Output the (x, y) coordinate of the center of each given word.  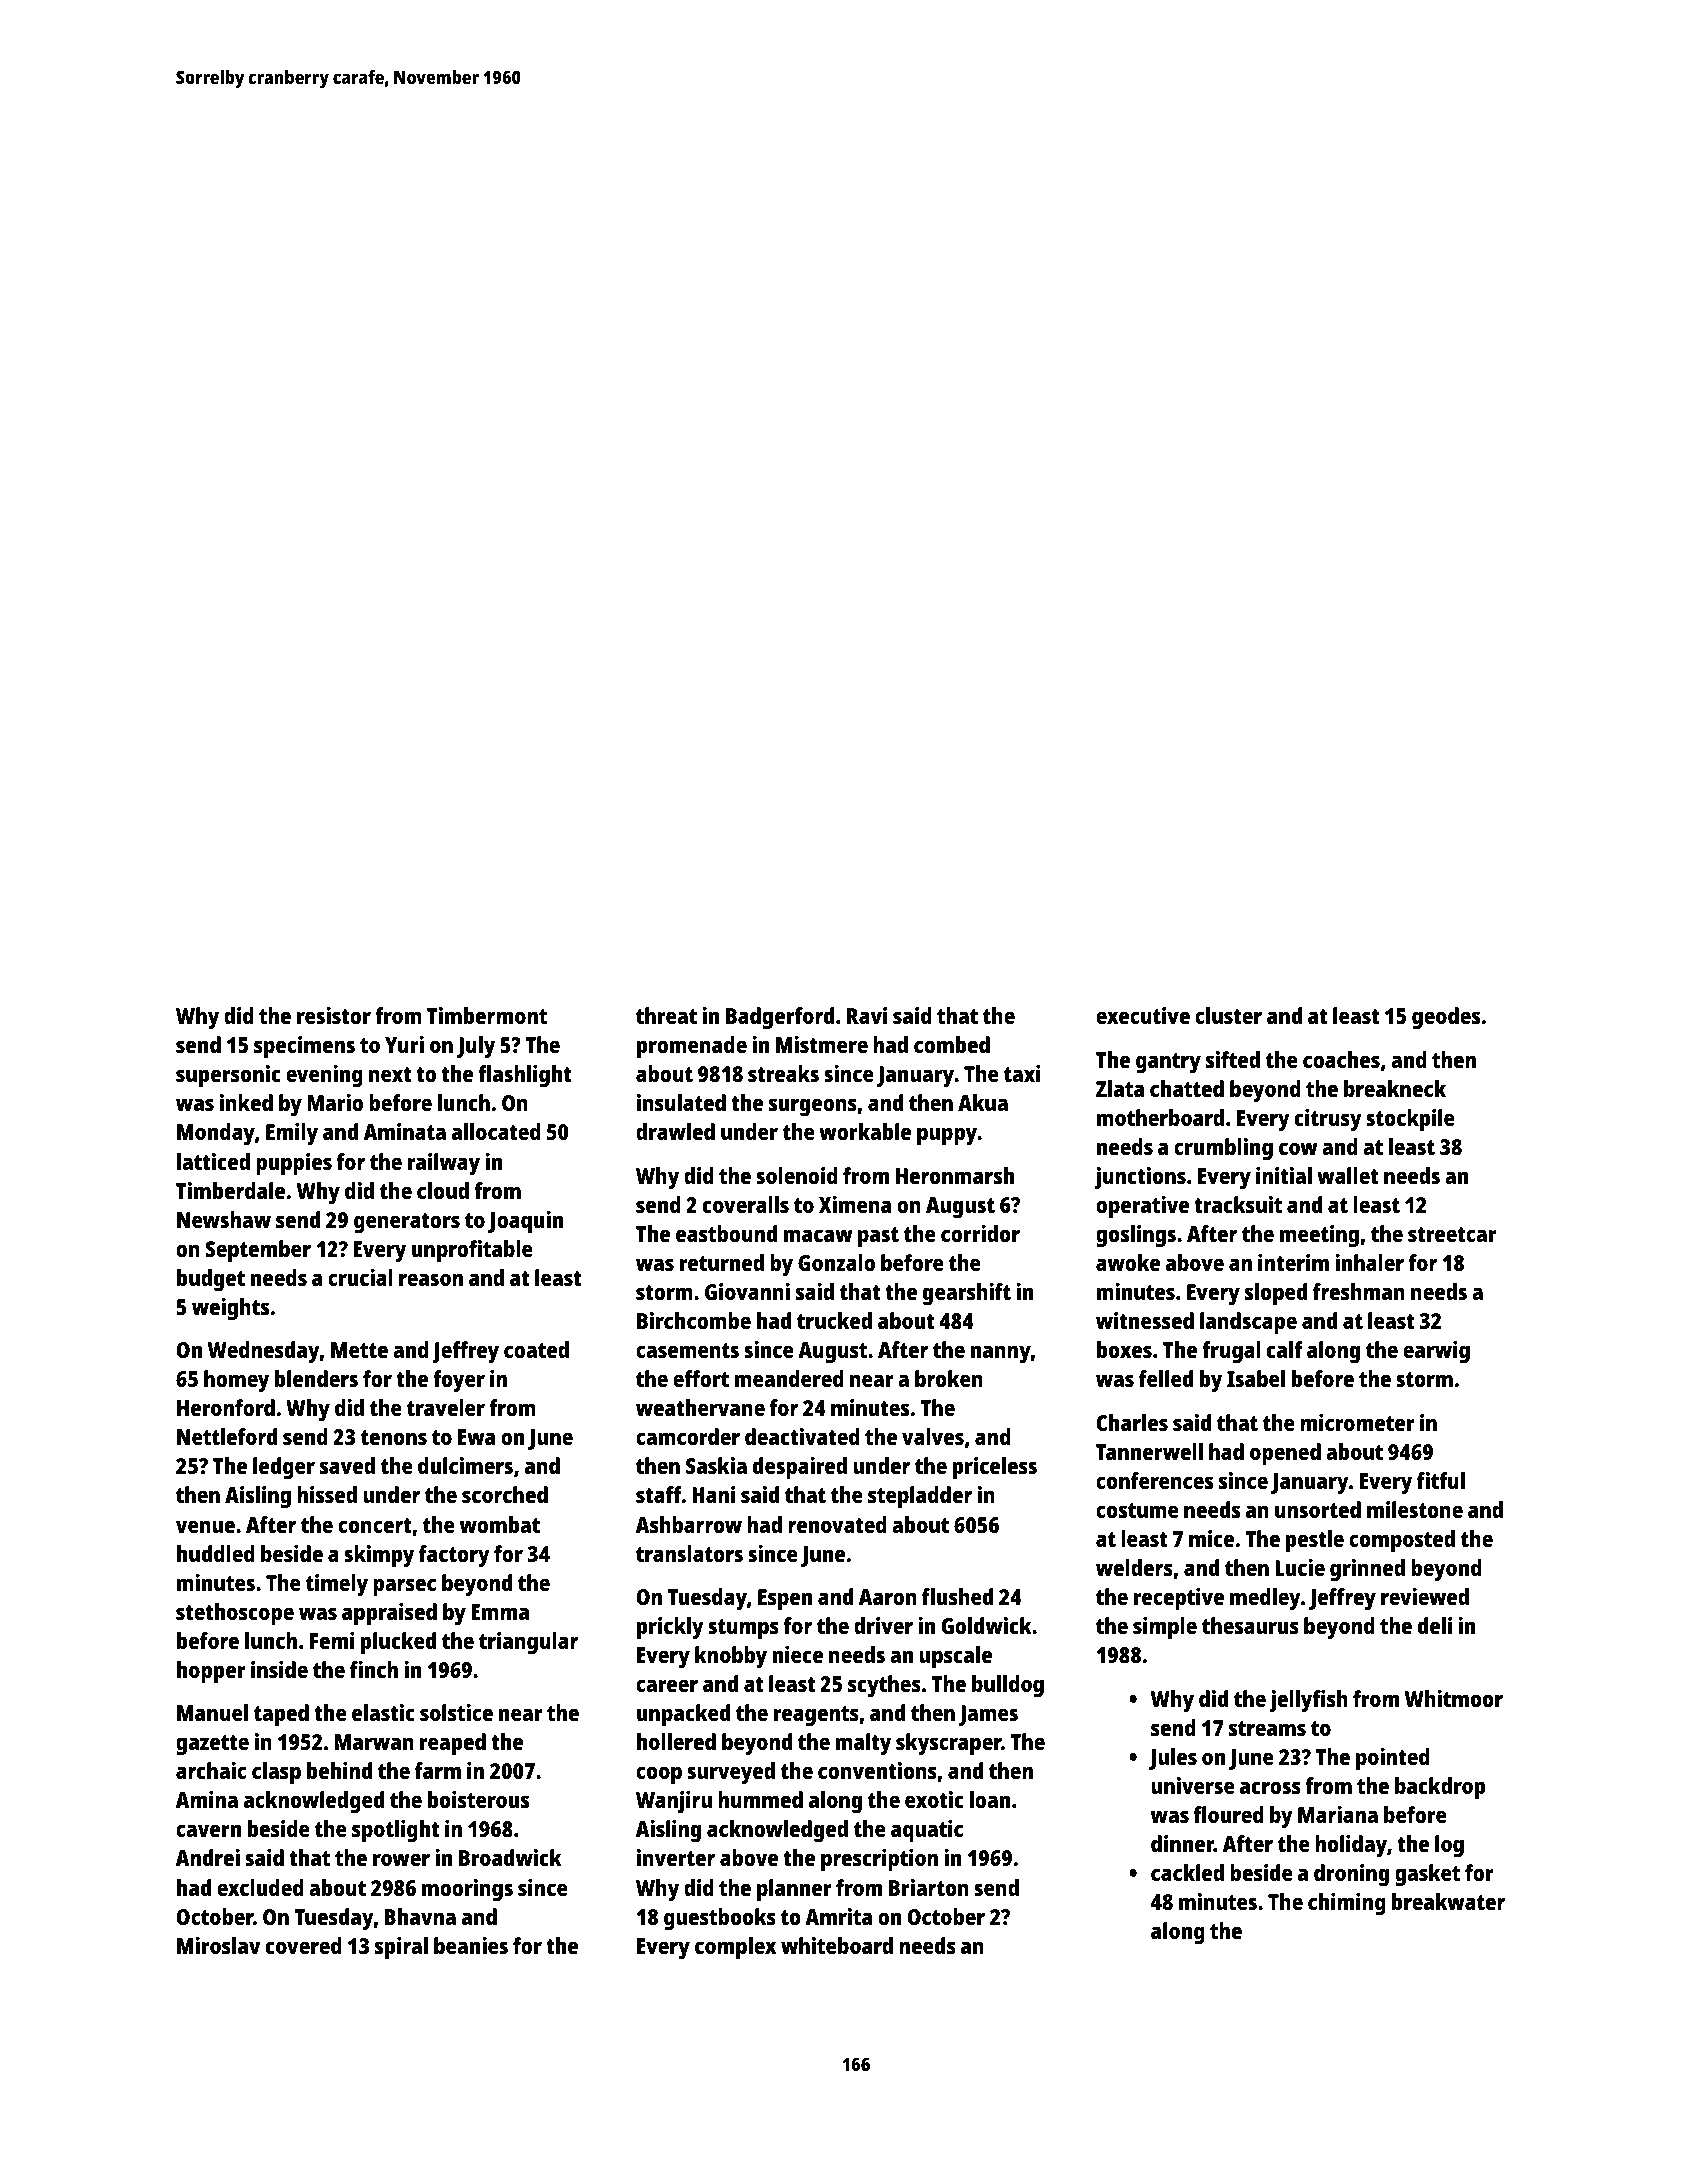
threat (666, 1015)
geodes (1446, 1018)
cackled (1187, 1872)
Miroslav (219, 1945)
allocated (496, 1131)
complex (735, 1948)
